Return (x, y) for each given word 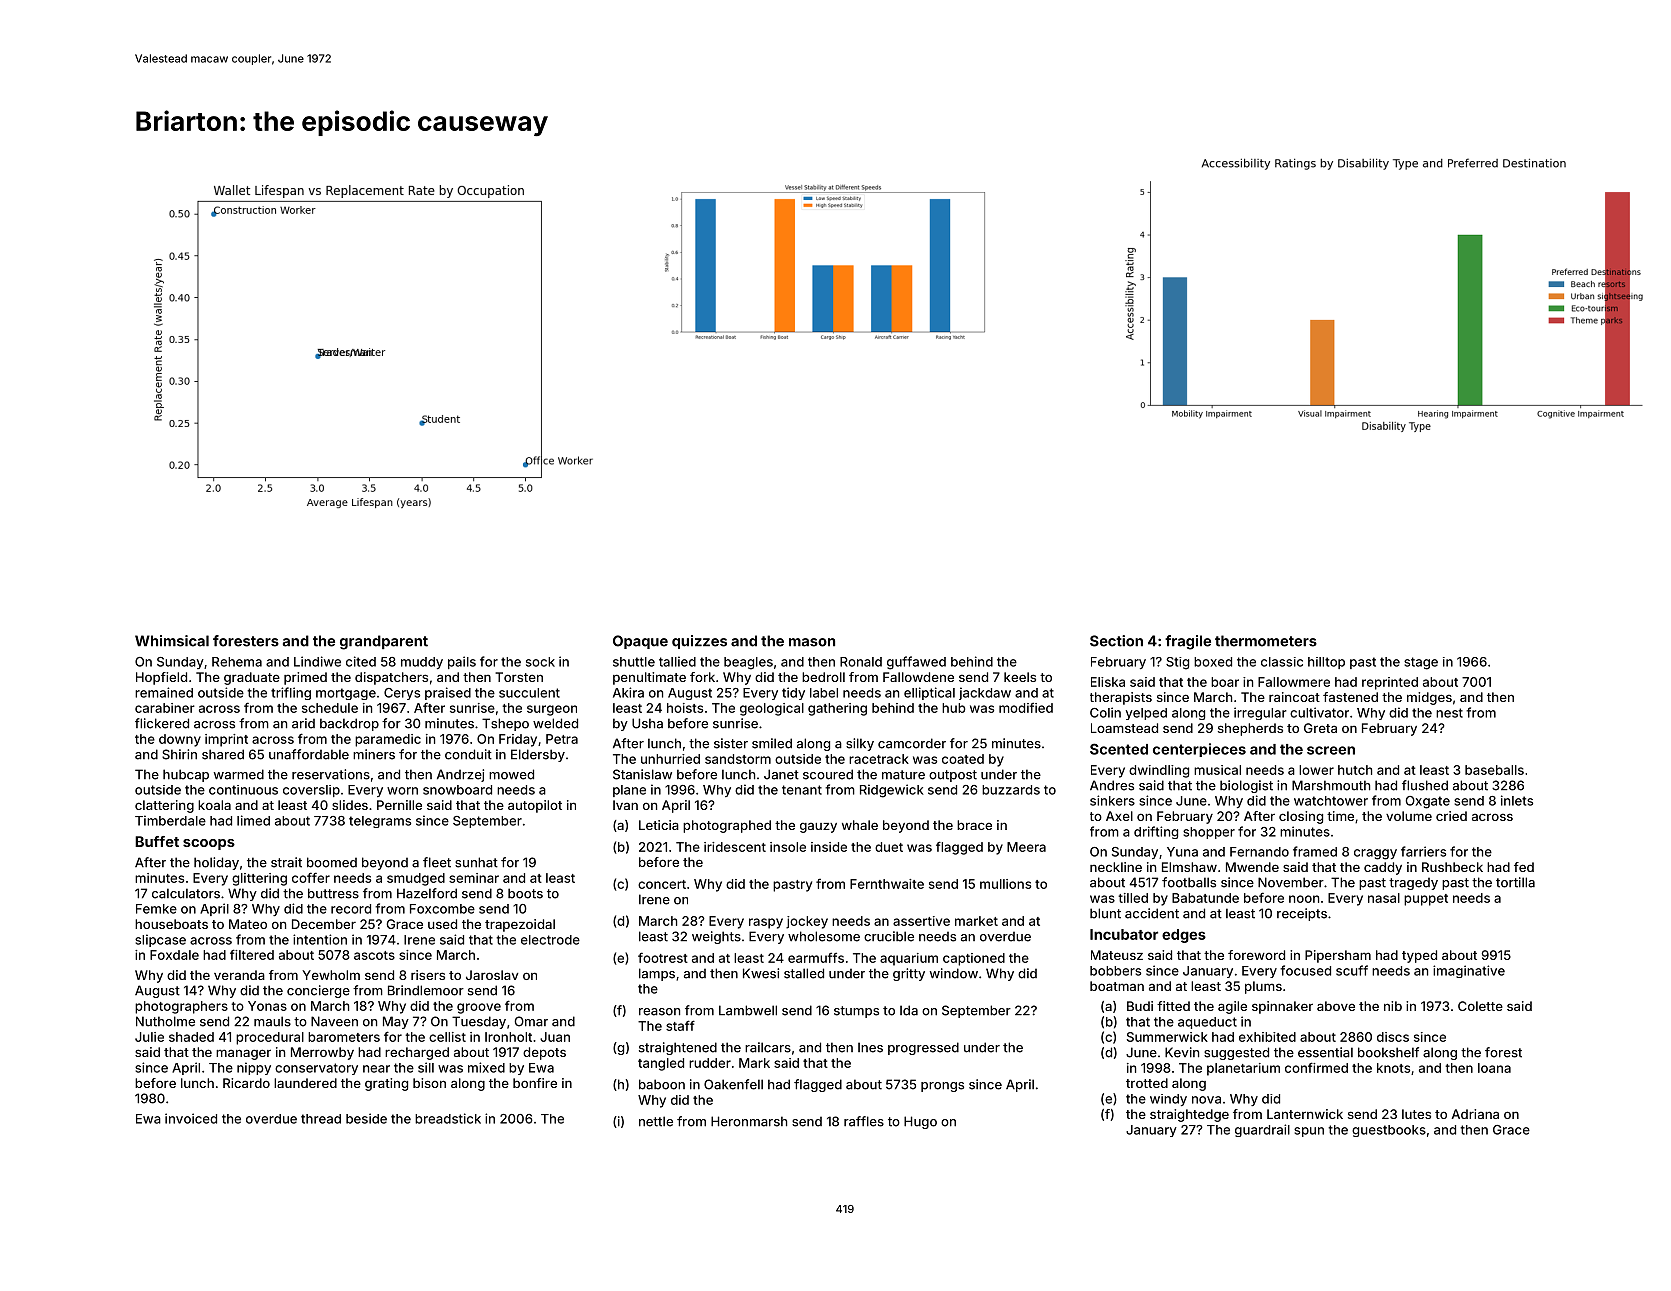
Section (1116, 641)
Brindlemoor (426, 990)
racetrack (879, 759)
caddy (1383, 868)
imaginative (1469, 971)
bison (429, 1083)
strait (286, 862)
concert (662, 884)
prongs (942, 1087)
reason (659, 1012)
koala (214, 805)
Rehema (237, 662)
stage (1421, 663)
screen (1331, 750)
